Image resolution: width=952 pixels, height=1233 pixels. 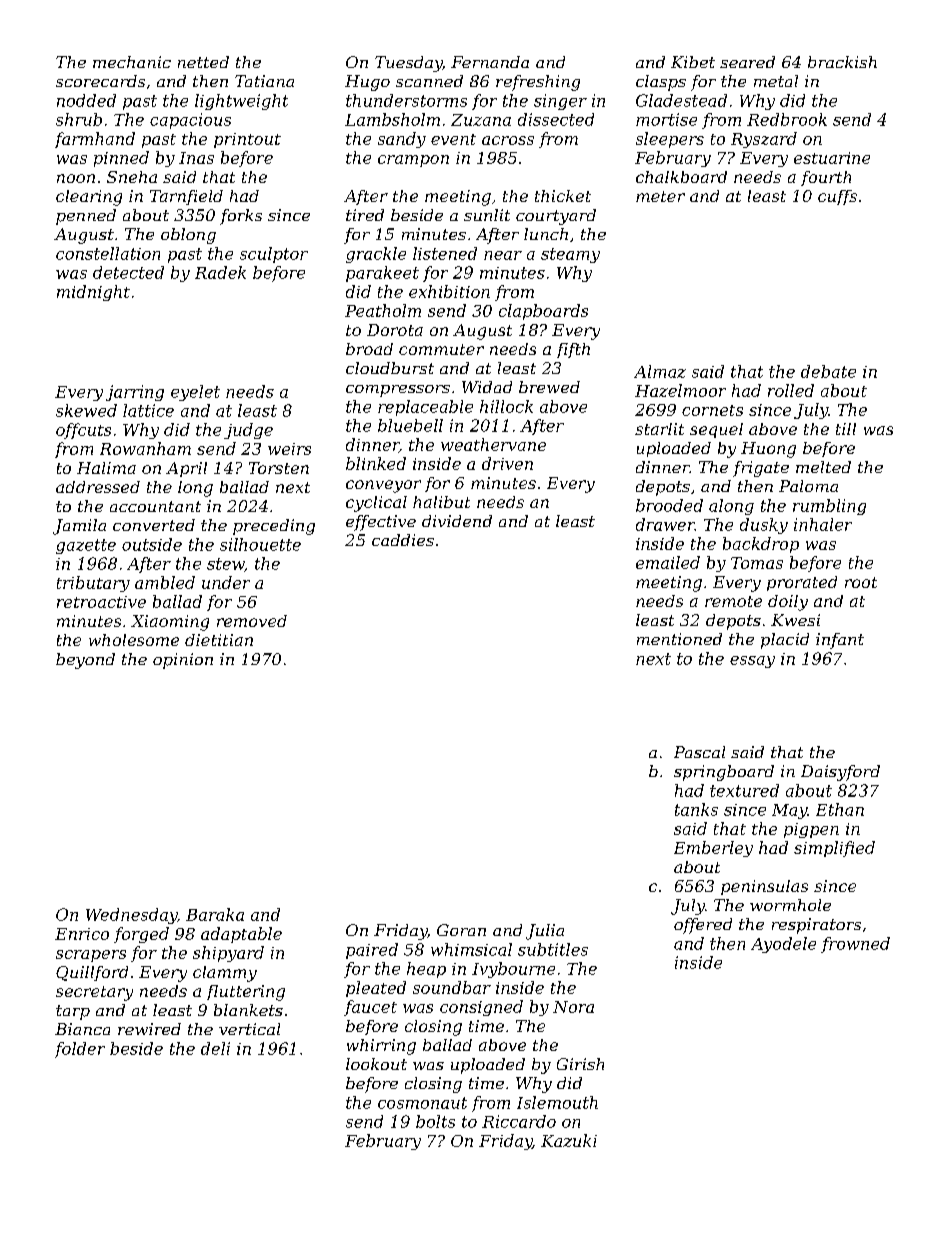 What do you see at coordinates (802, 583) in the image?
I see `prorated` at bounding box center [802, 583].
